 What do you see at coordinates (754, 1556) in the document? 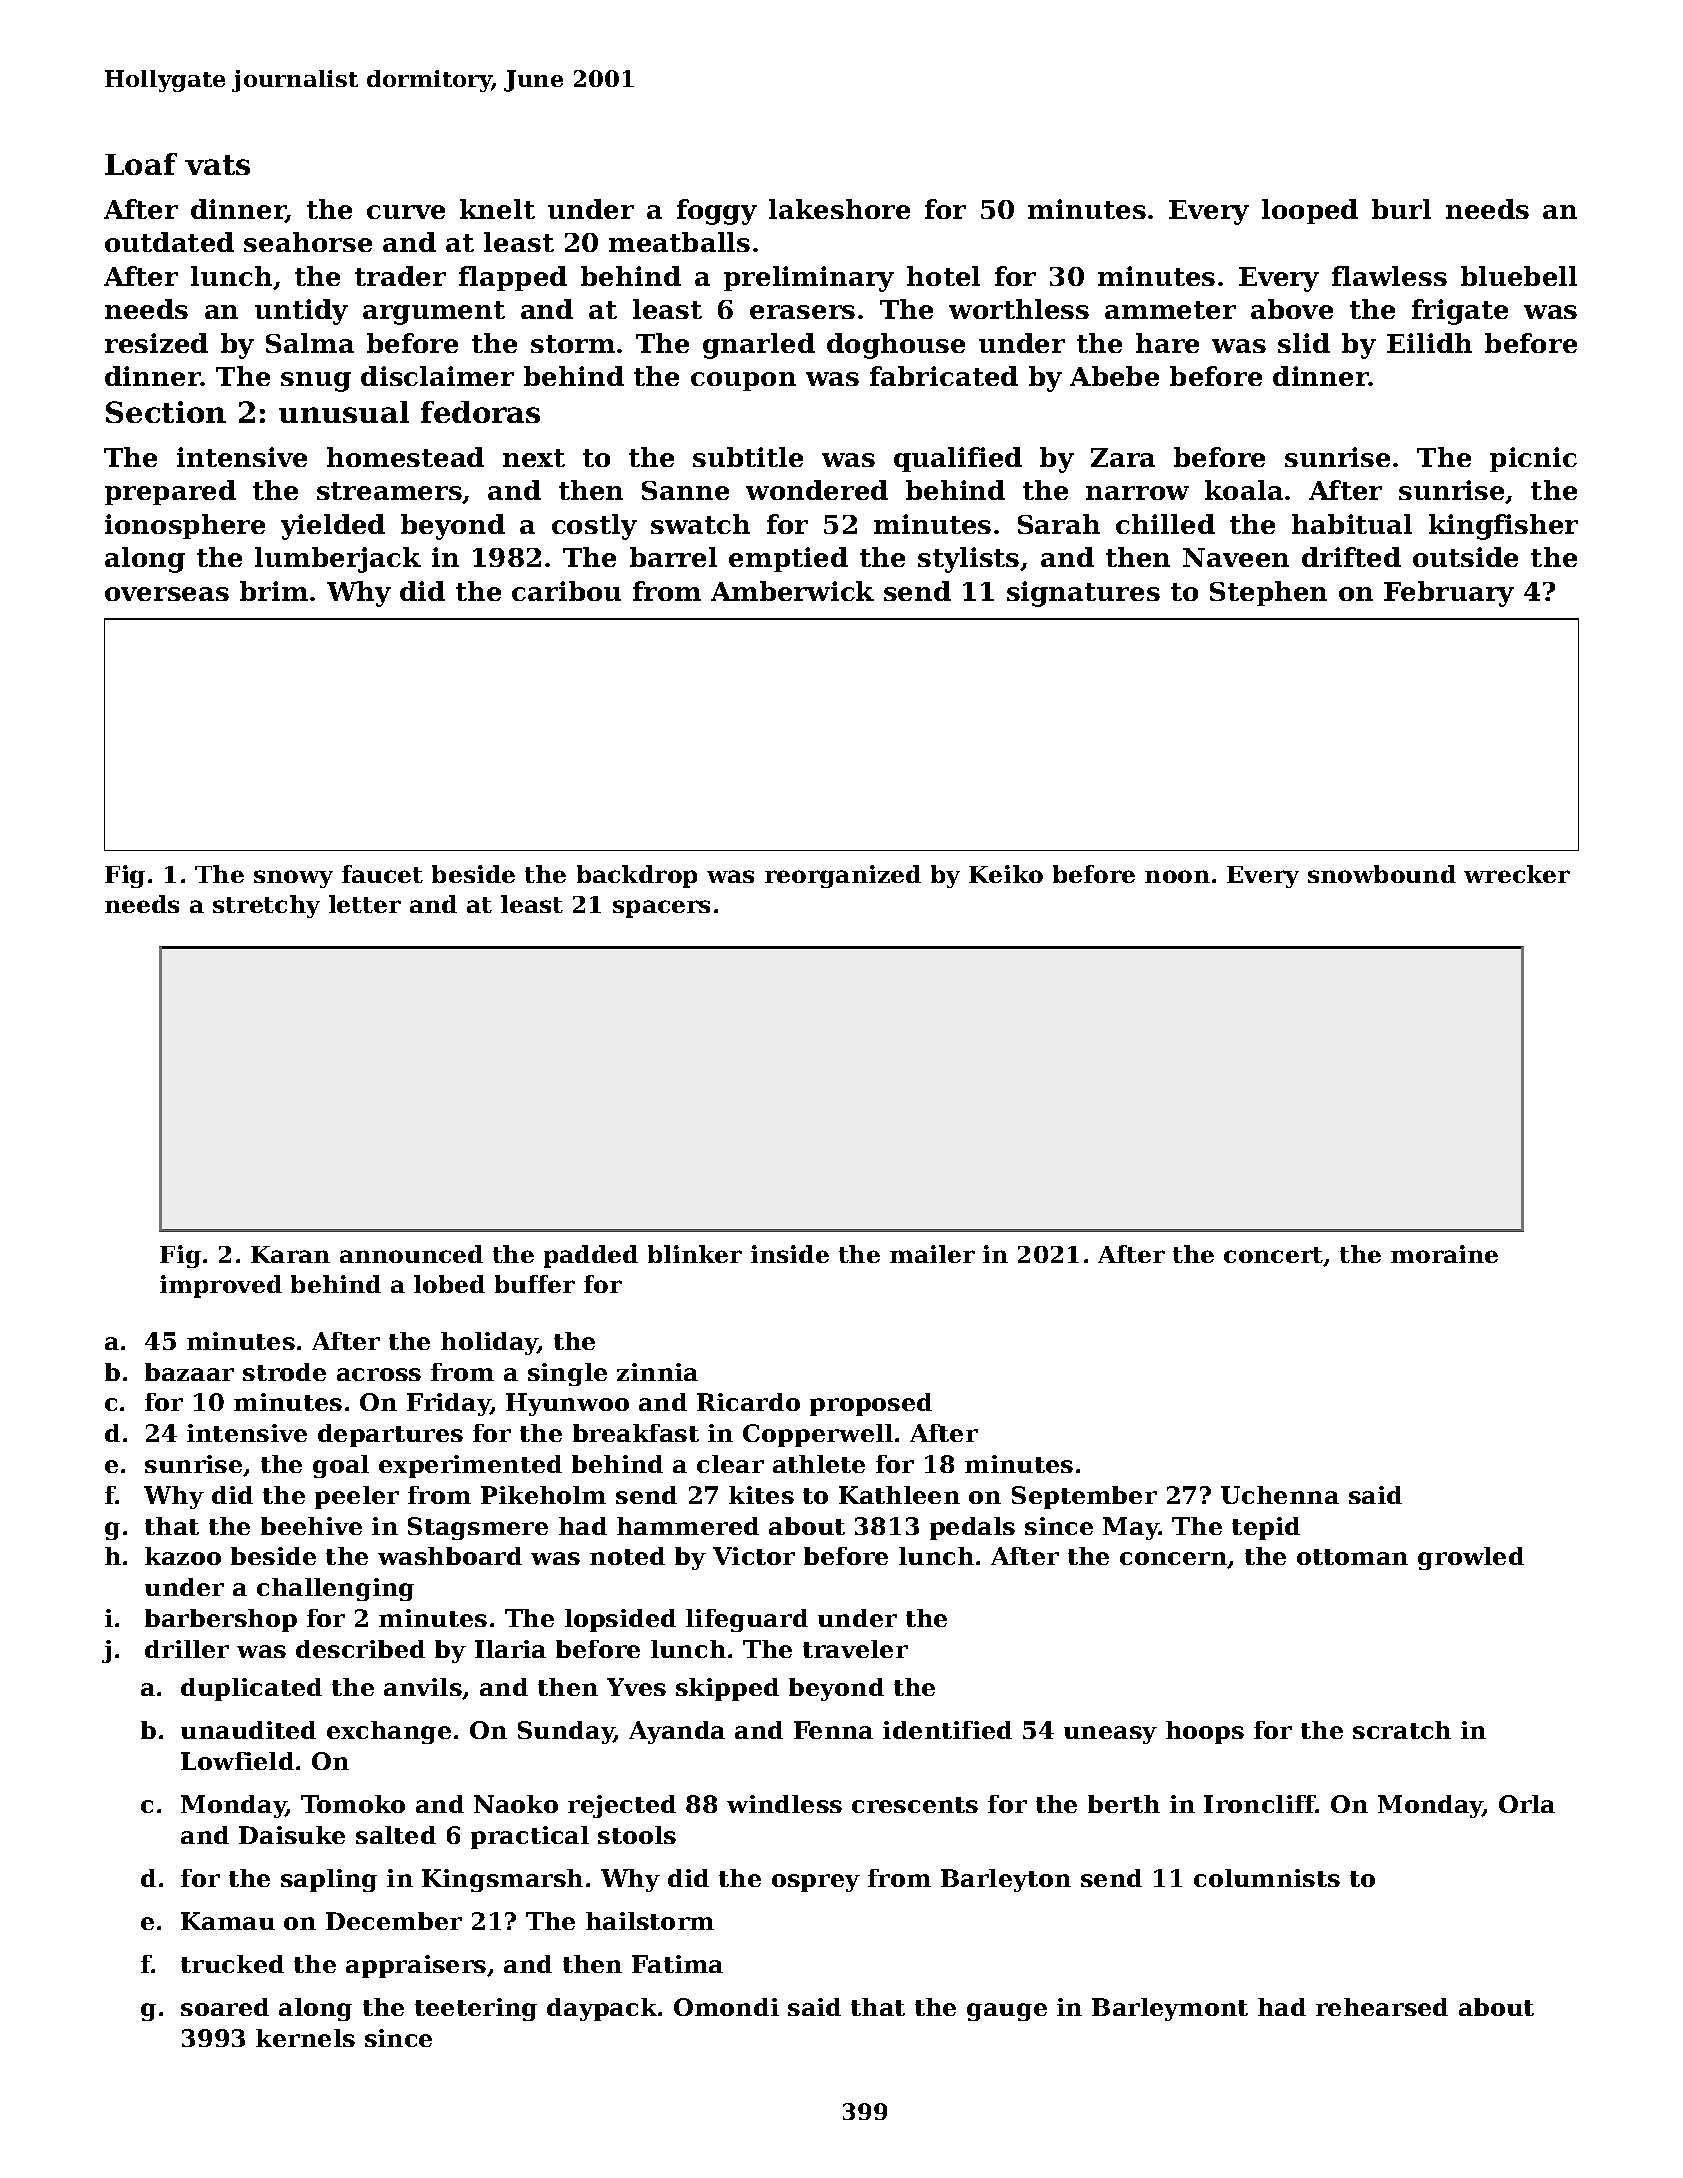
I see `Victor` at bounding box center [754, 1556].
